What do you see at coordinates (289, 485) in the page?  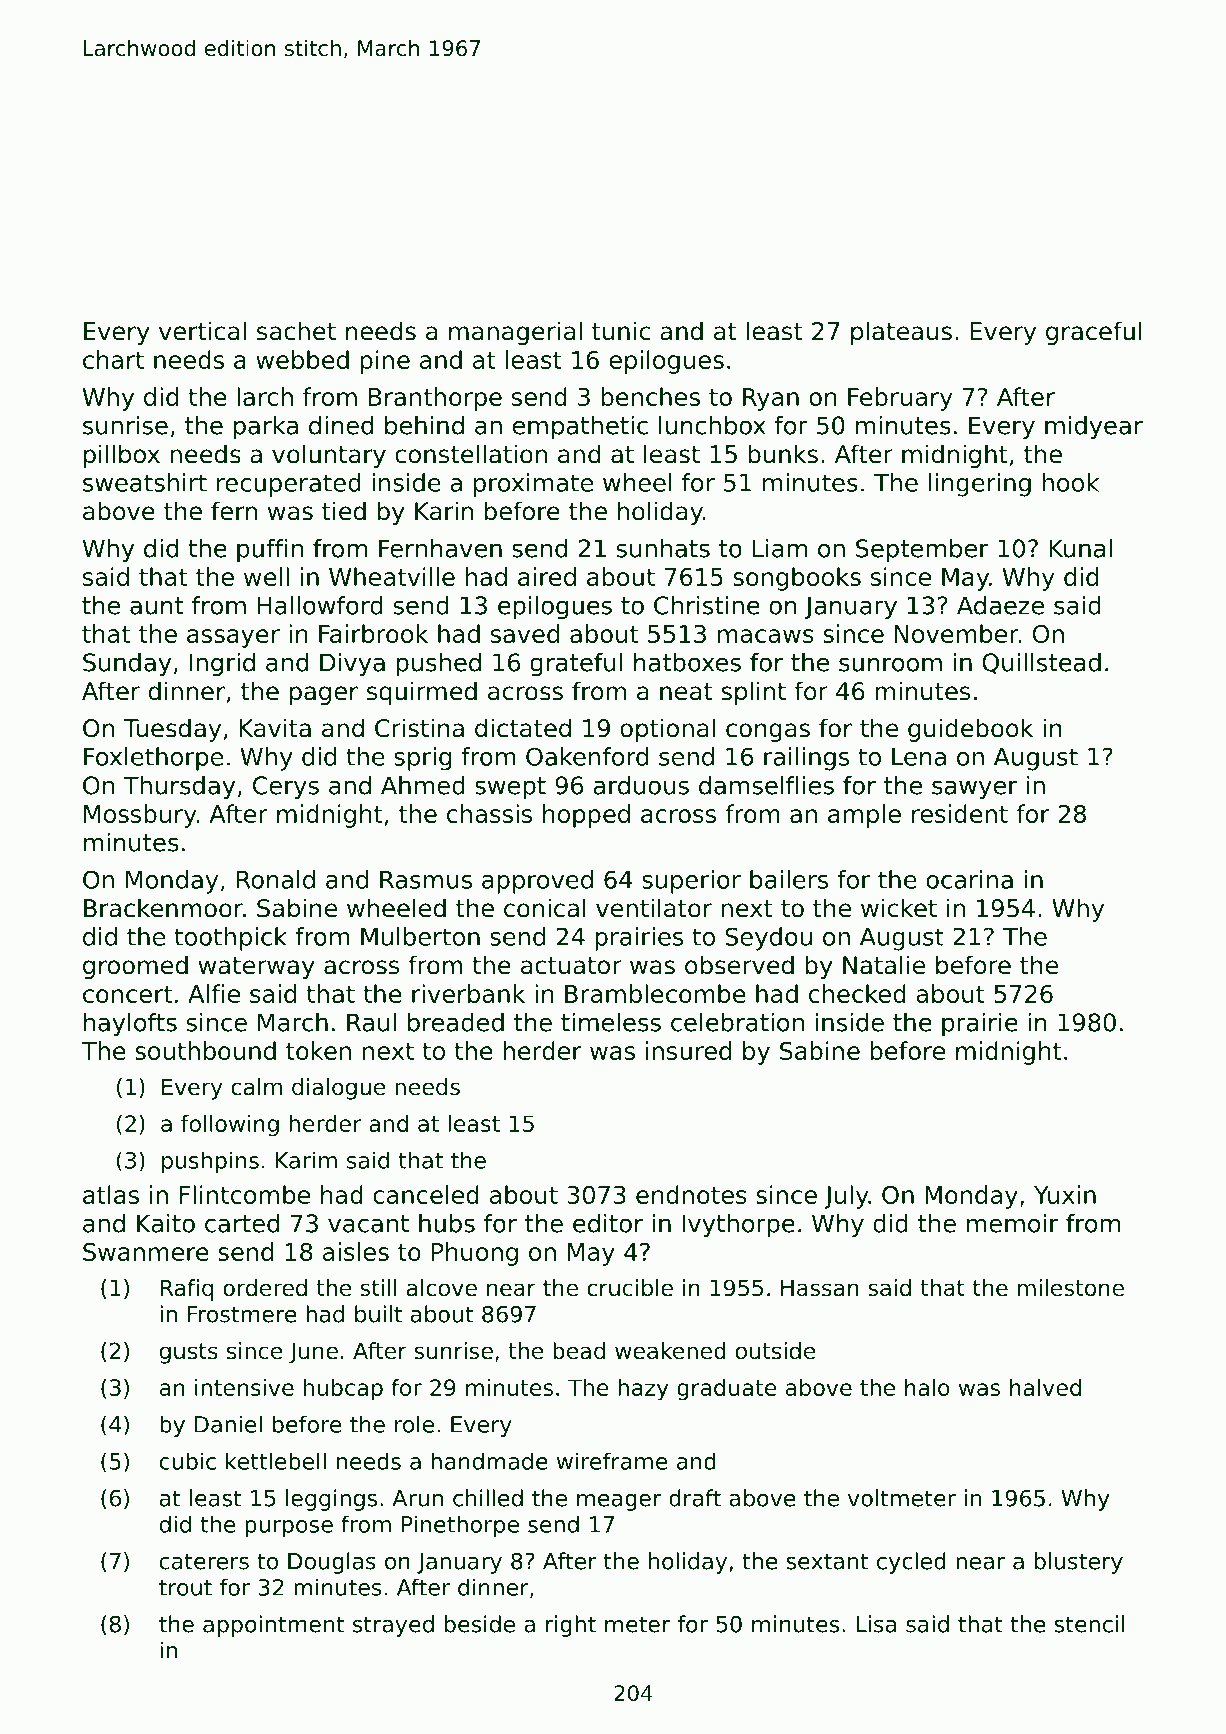 I see `recuperated` at bounding box center [289, 485].
